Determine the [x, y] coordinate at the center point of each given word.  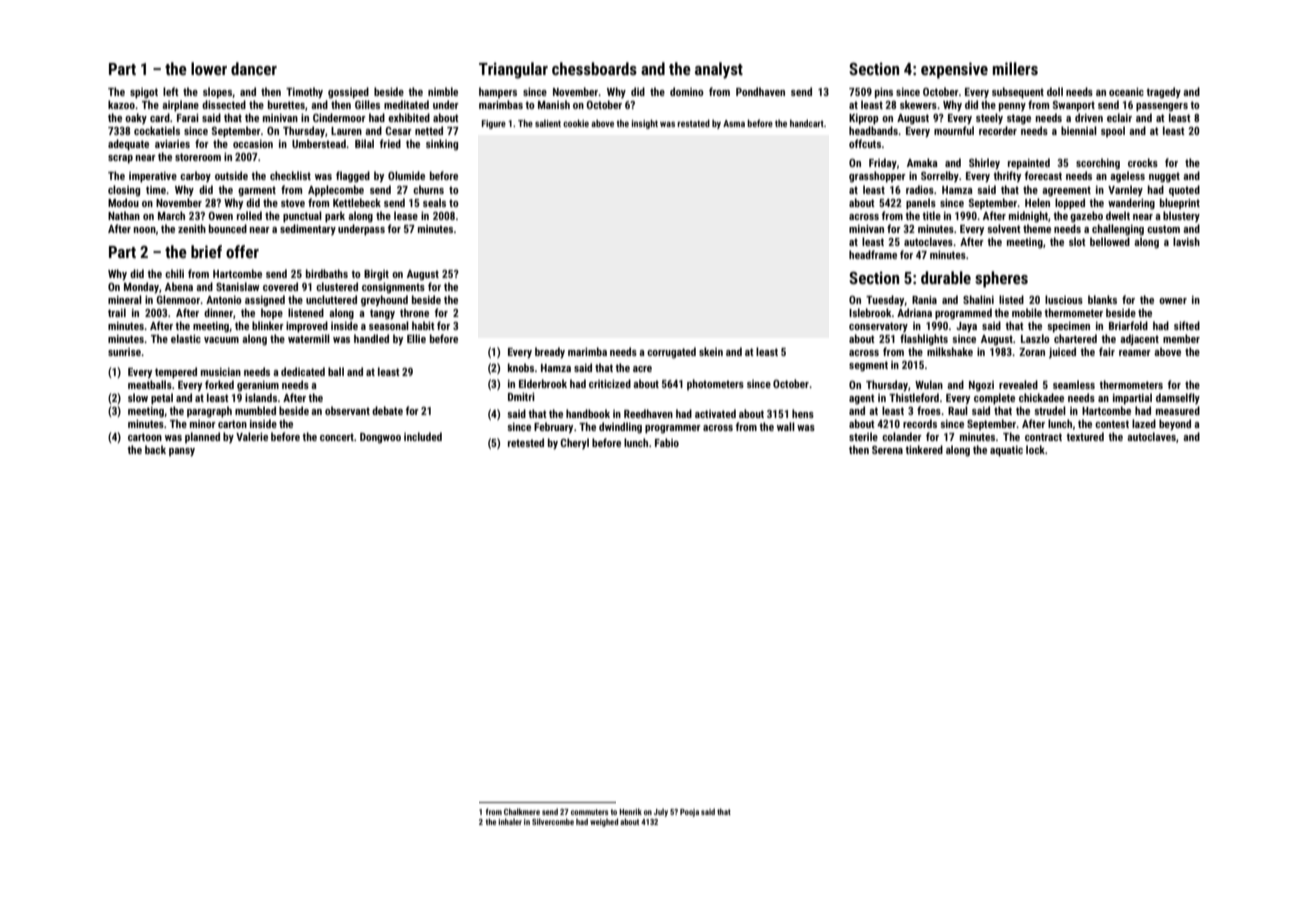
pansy [182, 452]
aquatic [1006, 451]
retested [526, 442]
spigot [144, 93]
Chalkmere [522, 811]
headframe [873, 254]
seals [434, 202]
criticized [610, 383]
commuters [589, 812]
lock [1035, 449]
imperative [153, 177]
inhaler [510, 821]
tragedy [1163, 93]
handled [371, 338]
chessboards [594, 68]
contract [1043, 437]
